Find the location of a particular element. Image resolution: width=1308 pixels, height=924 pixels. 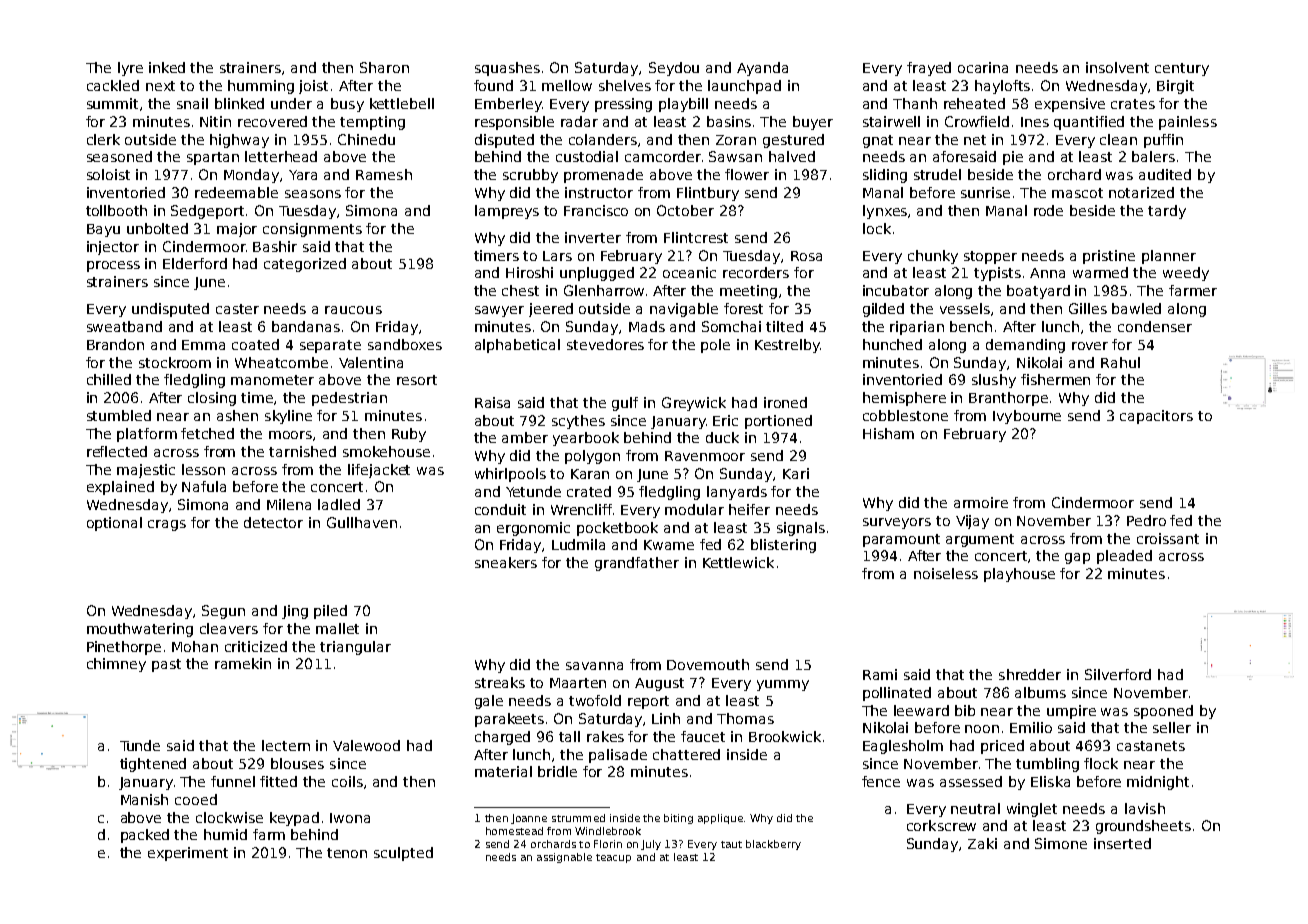

haylofts is located at coordinates (1002, 87).
